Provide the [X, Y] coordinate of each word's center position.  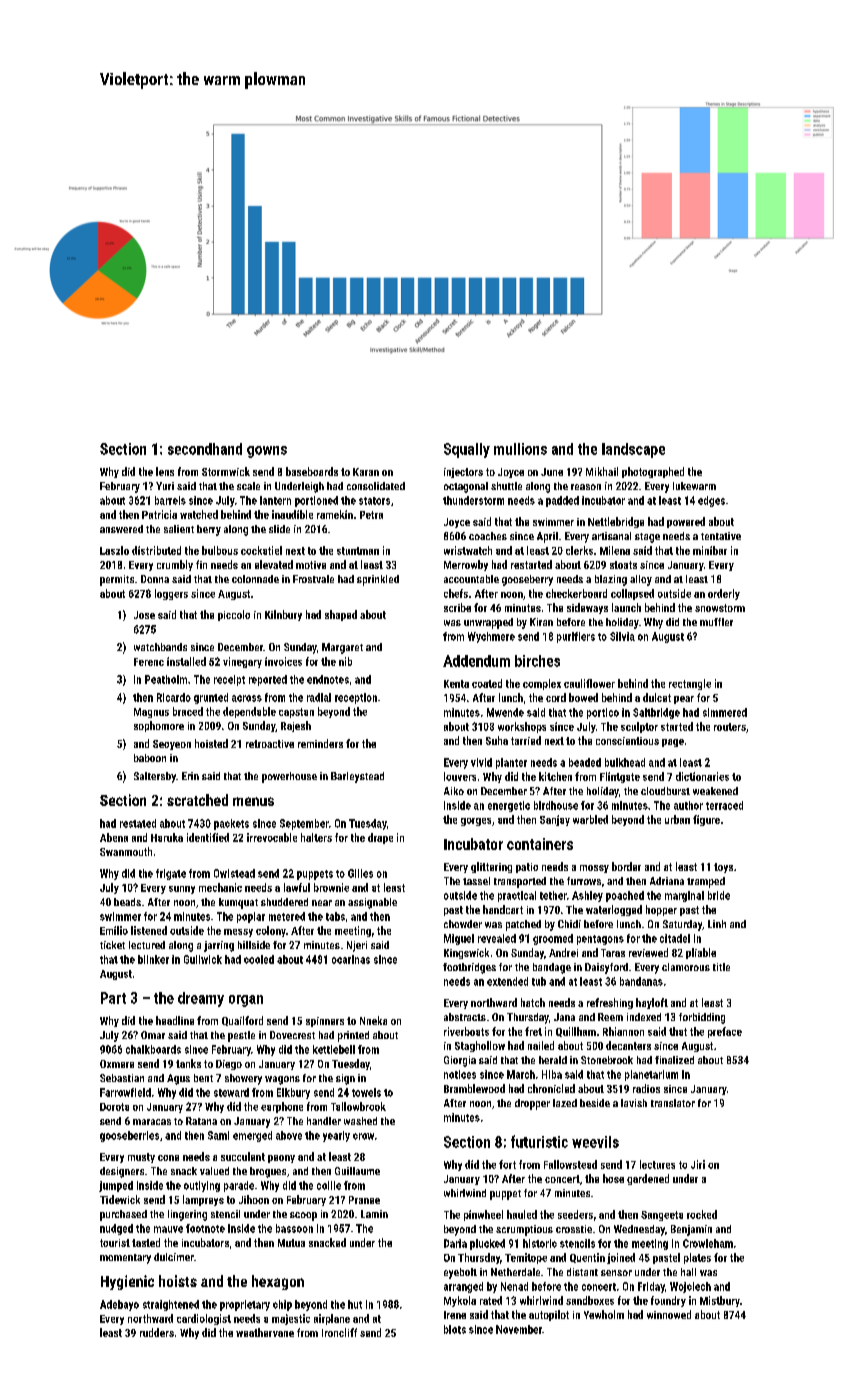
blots [455, 1329]
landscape [633, 450]
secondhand [205, 449]
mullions [520, 449]
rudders [157, 1332]
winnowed [669, 1314]
